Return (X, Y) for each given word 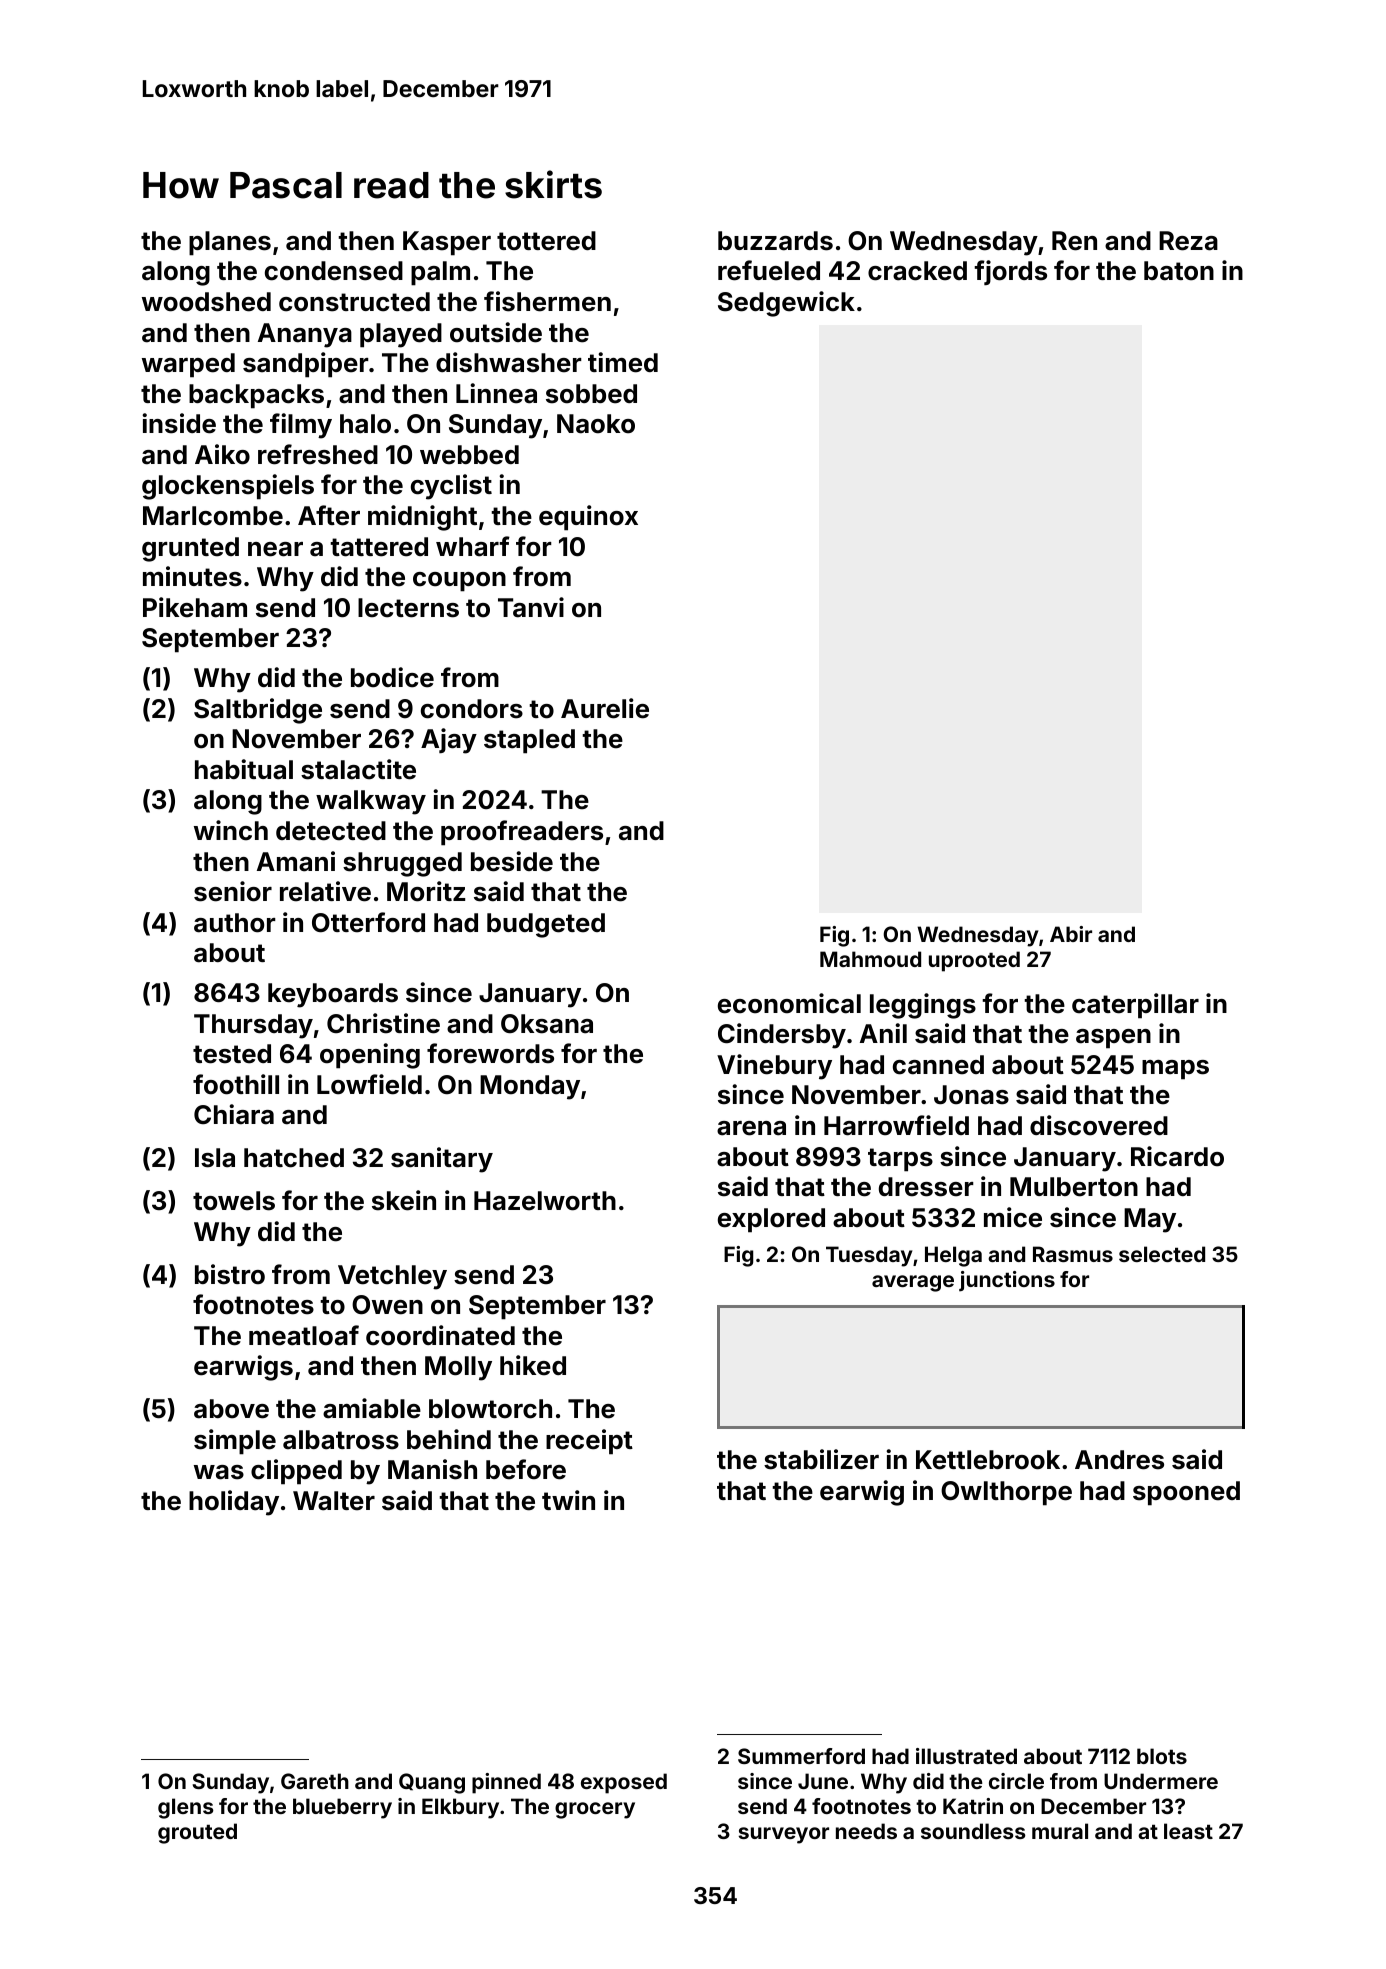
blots (1162, 1756)
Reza (1188, 241)
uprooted (974, 961)
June (823, 1781)
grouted (197, 1833)
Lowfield (369, 1084)
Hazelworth (545, 1201)
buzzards (775, 241)
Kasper (447, 243)
